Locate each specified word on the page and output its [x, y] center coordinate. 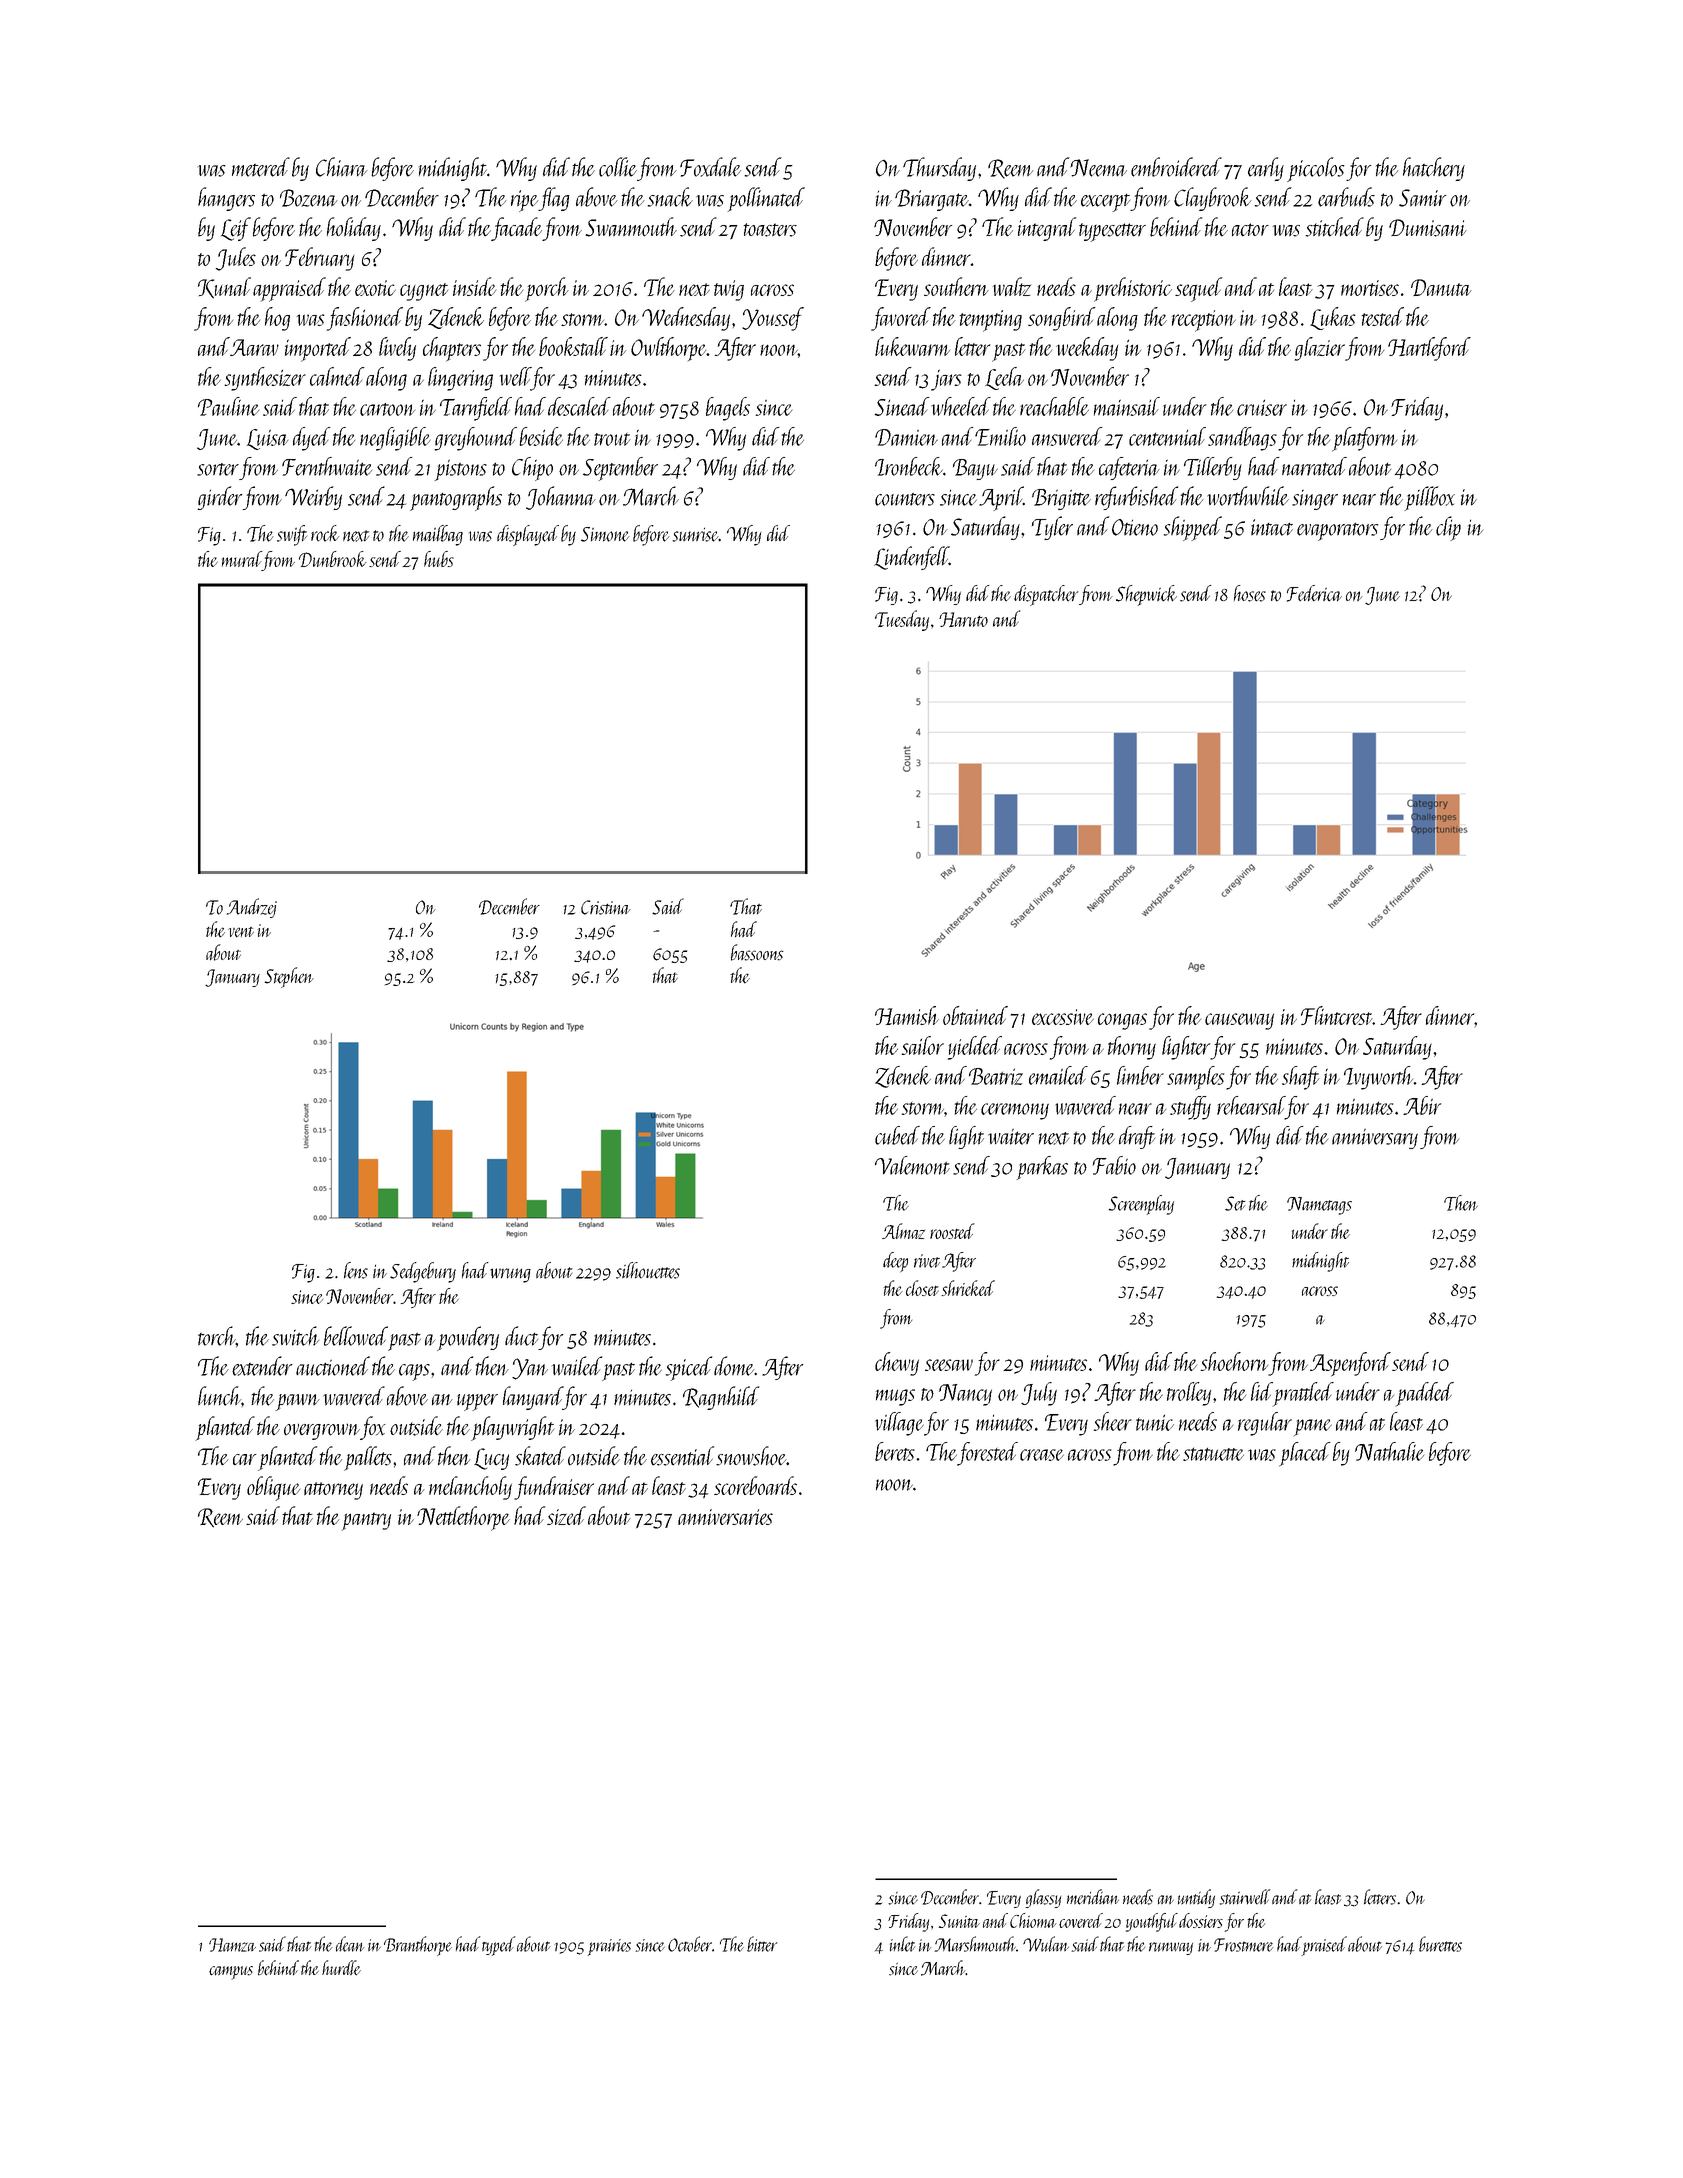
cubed [897, 1135]
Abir [1422, 1105]
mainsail [1127, 406]
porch [547, 289]
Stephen [289, 977]
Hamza [232, 1945]
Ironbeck [909, 466]
